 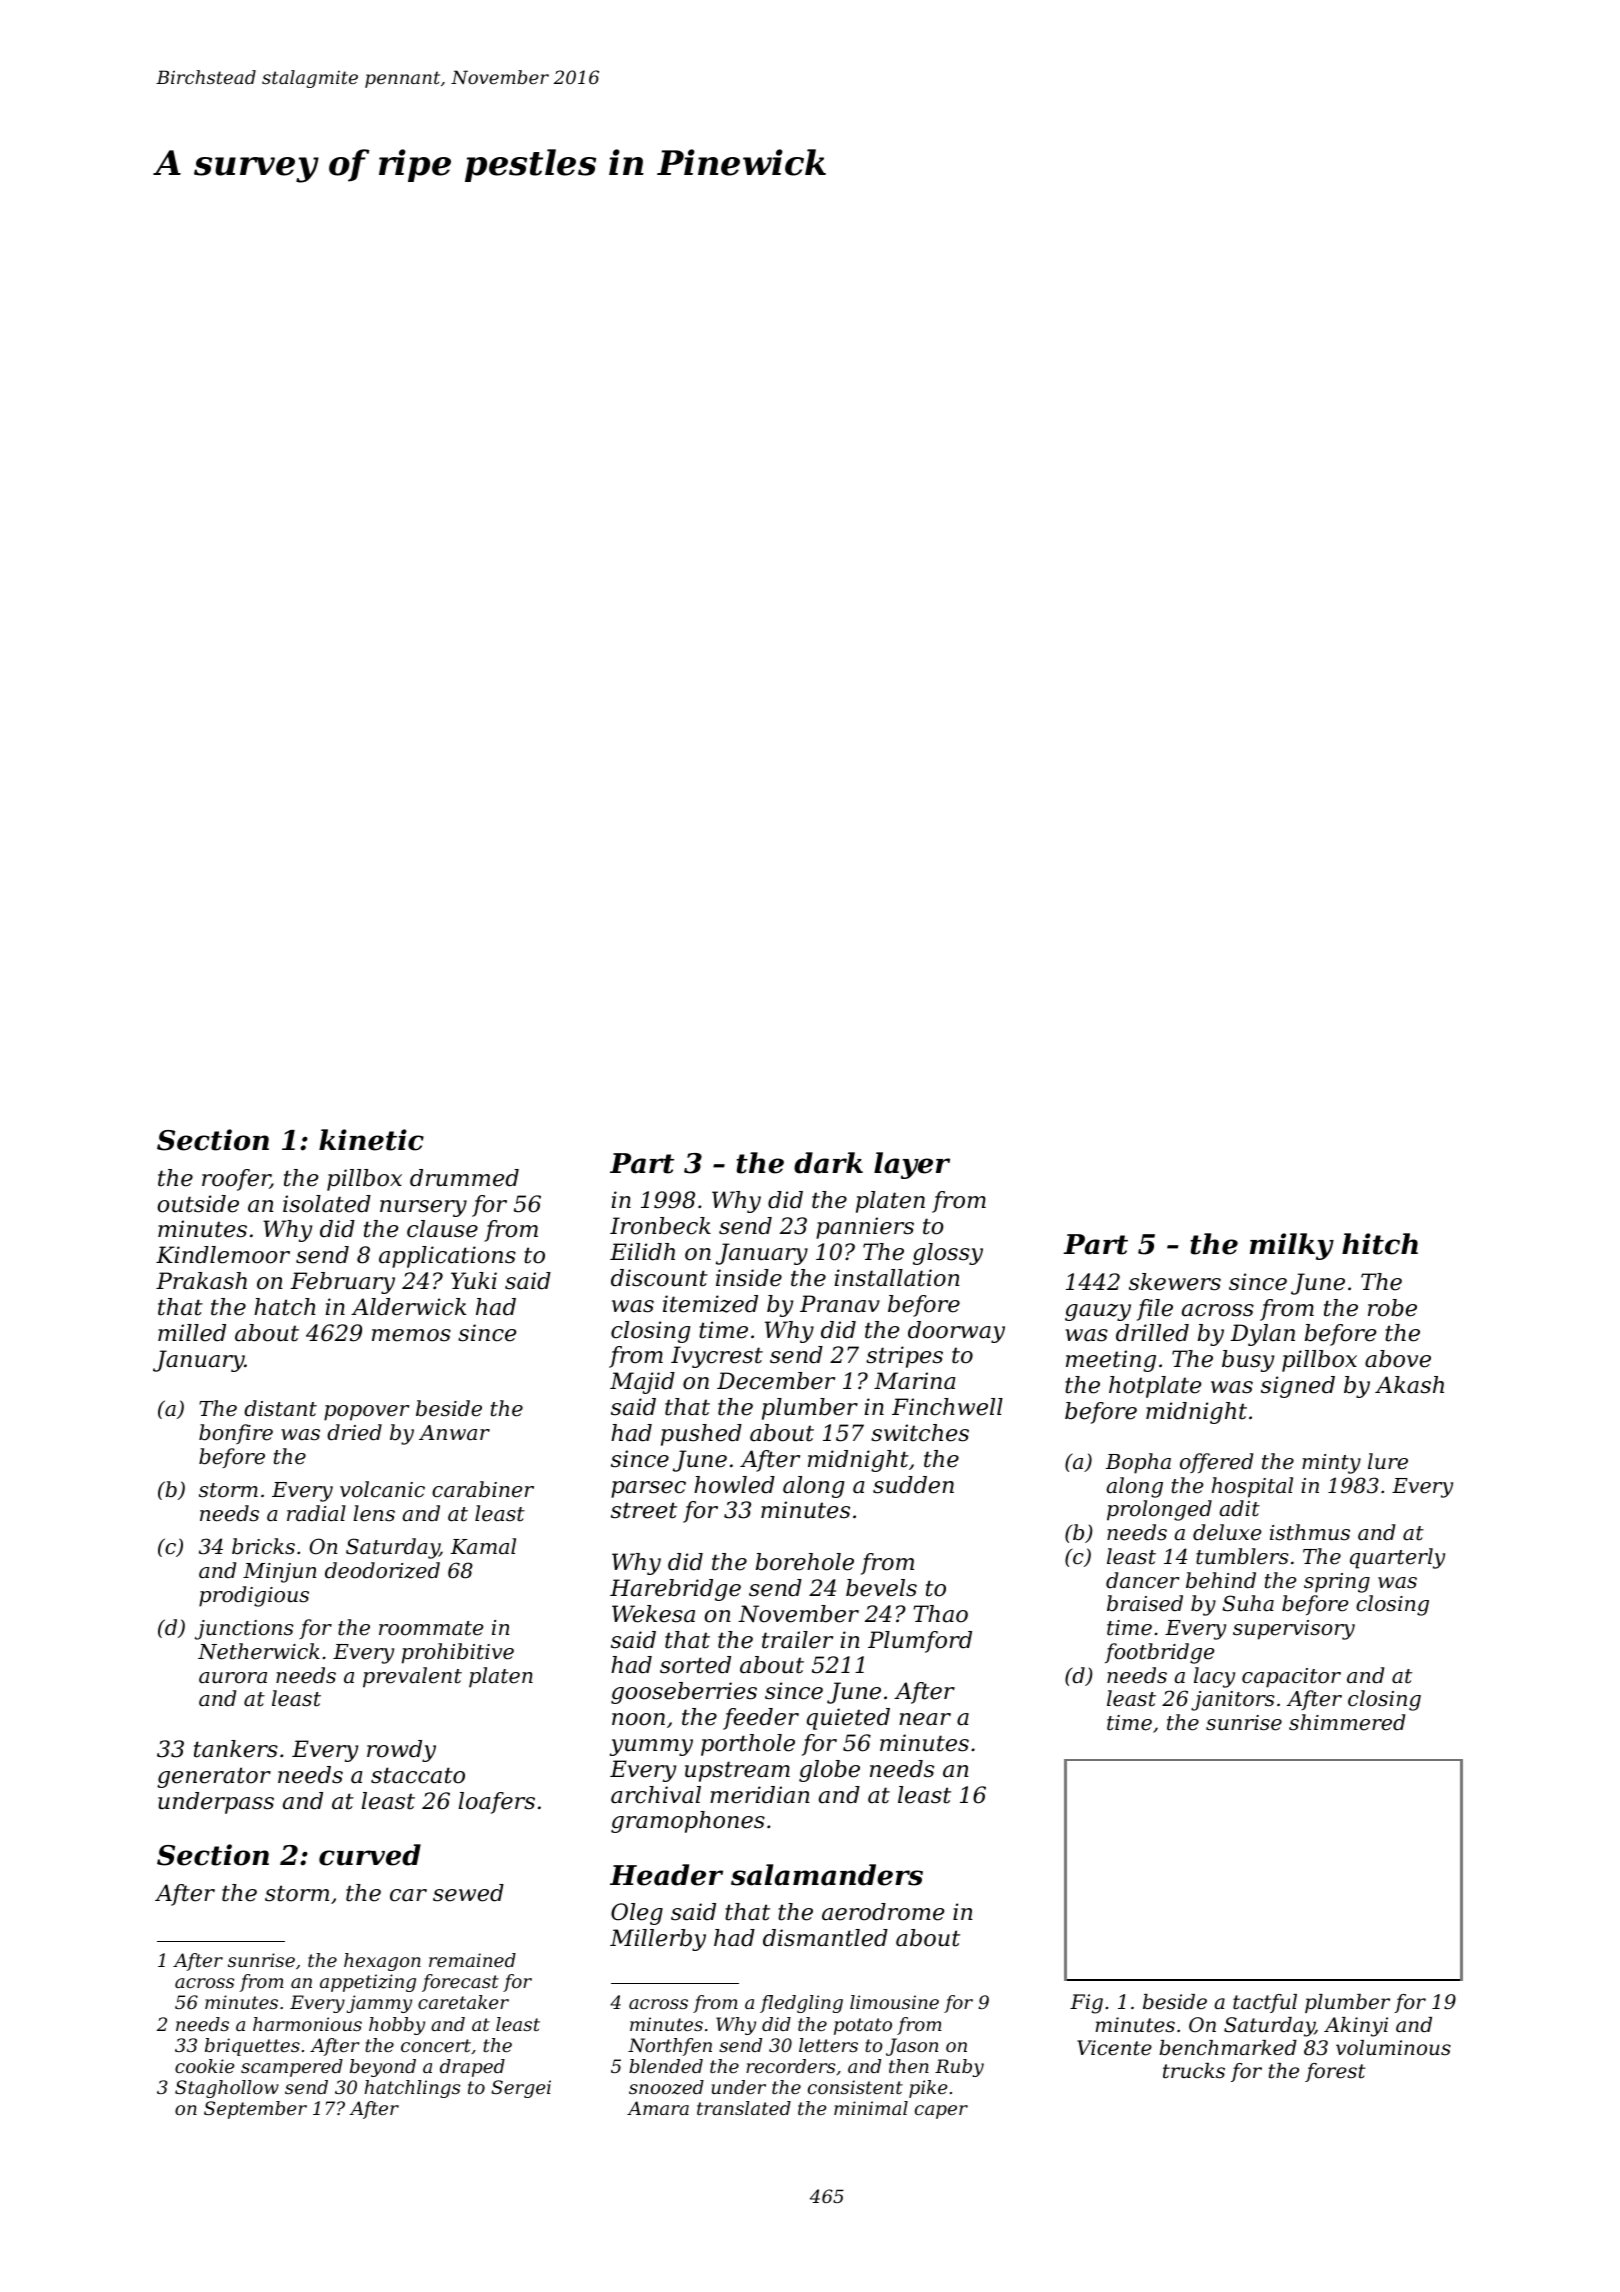 I want to click on layer, so click(x=912, y=1165).
